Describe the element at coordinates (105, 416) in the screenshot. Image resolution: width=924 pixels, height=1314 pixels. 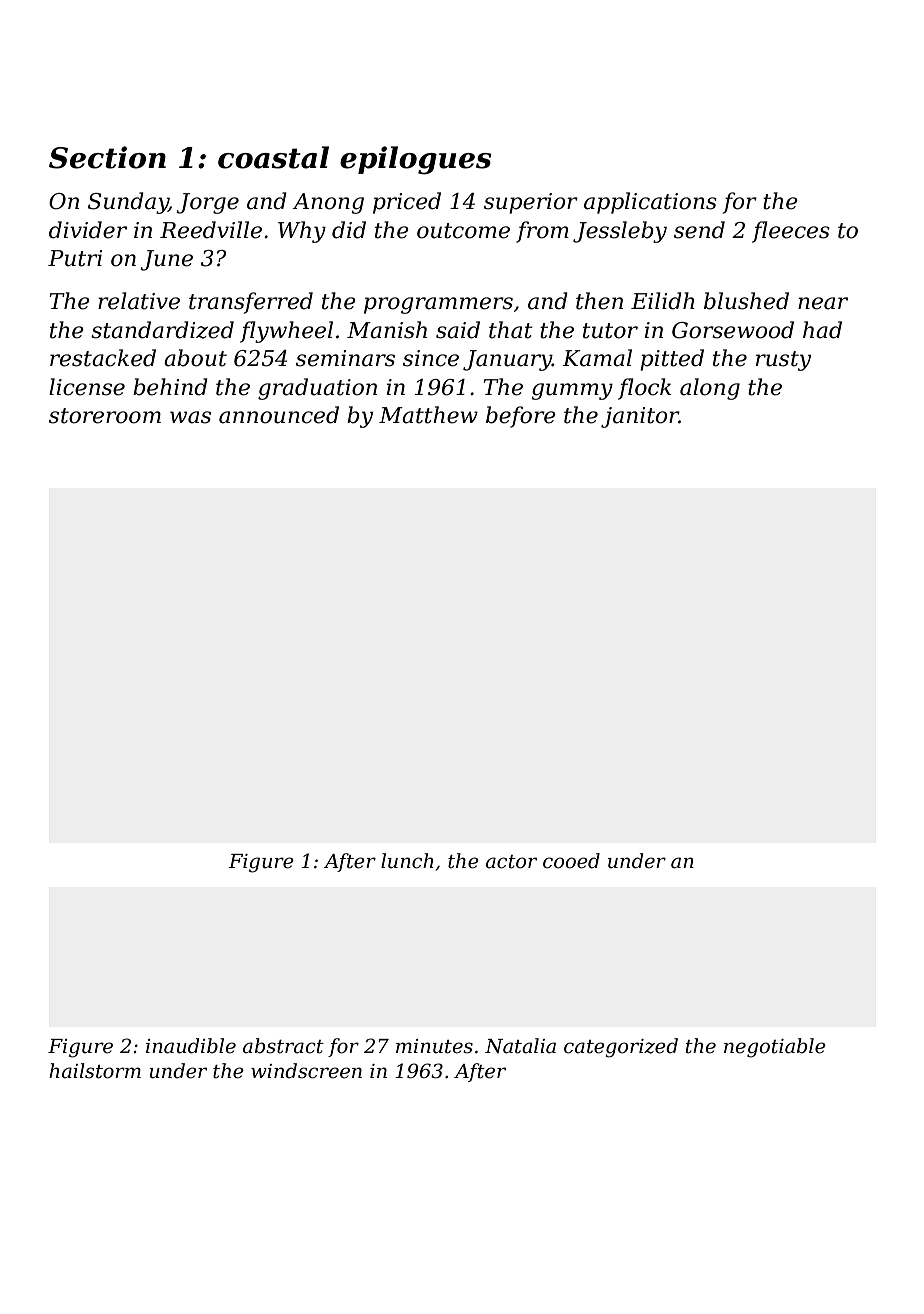
I see `storeroom` at that location.
